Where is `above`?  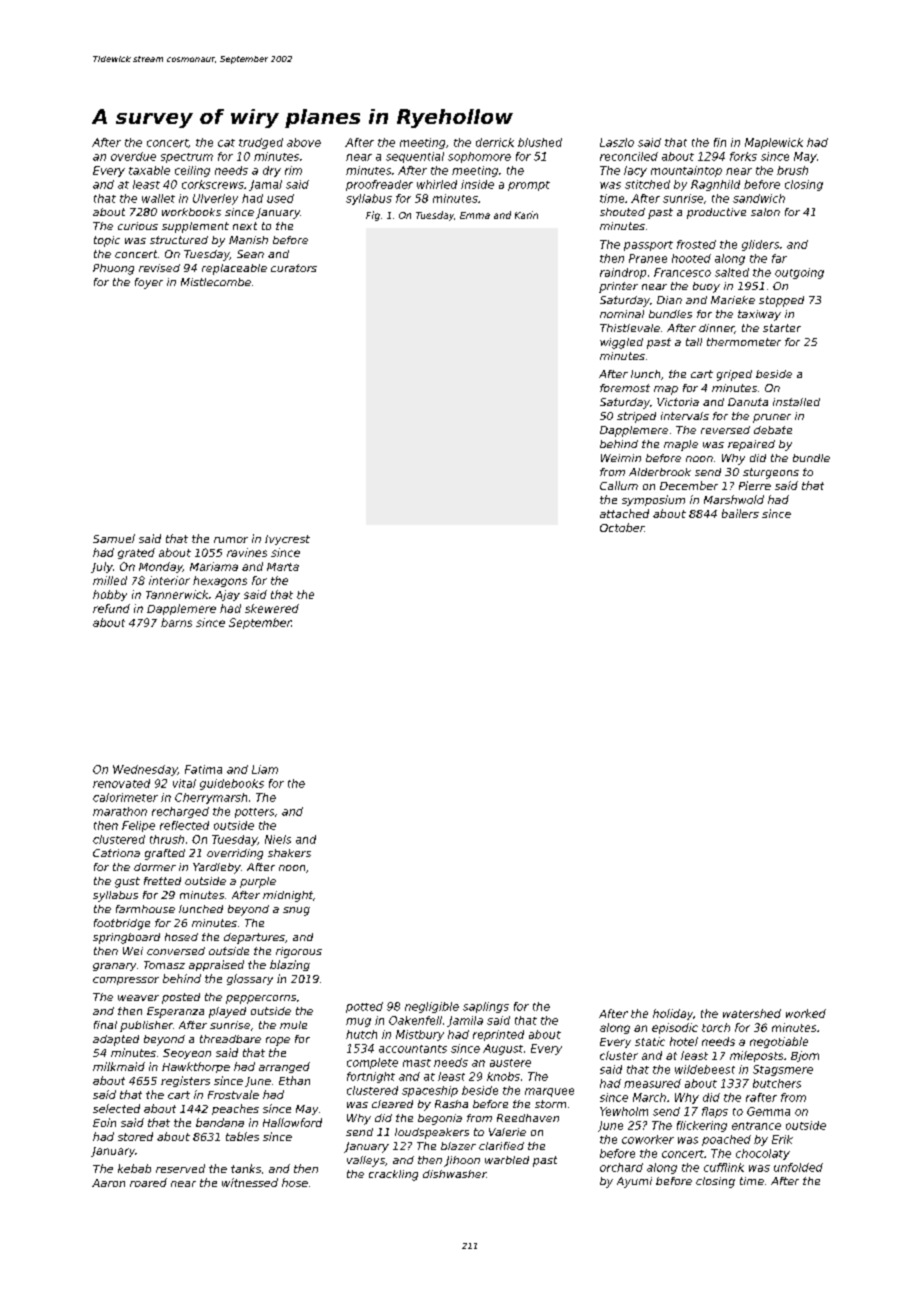
above is located at coordinates (304, 142).
